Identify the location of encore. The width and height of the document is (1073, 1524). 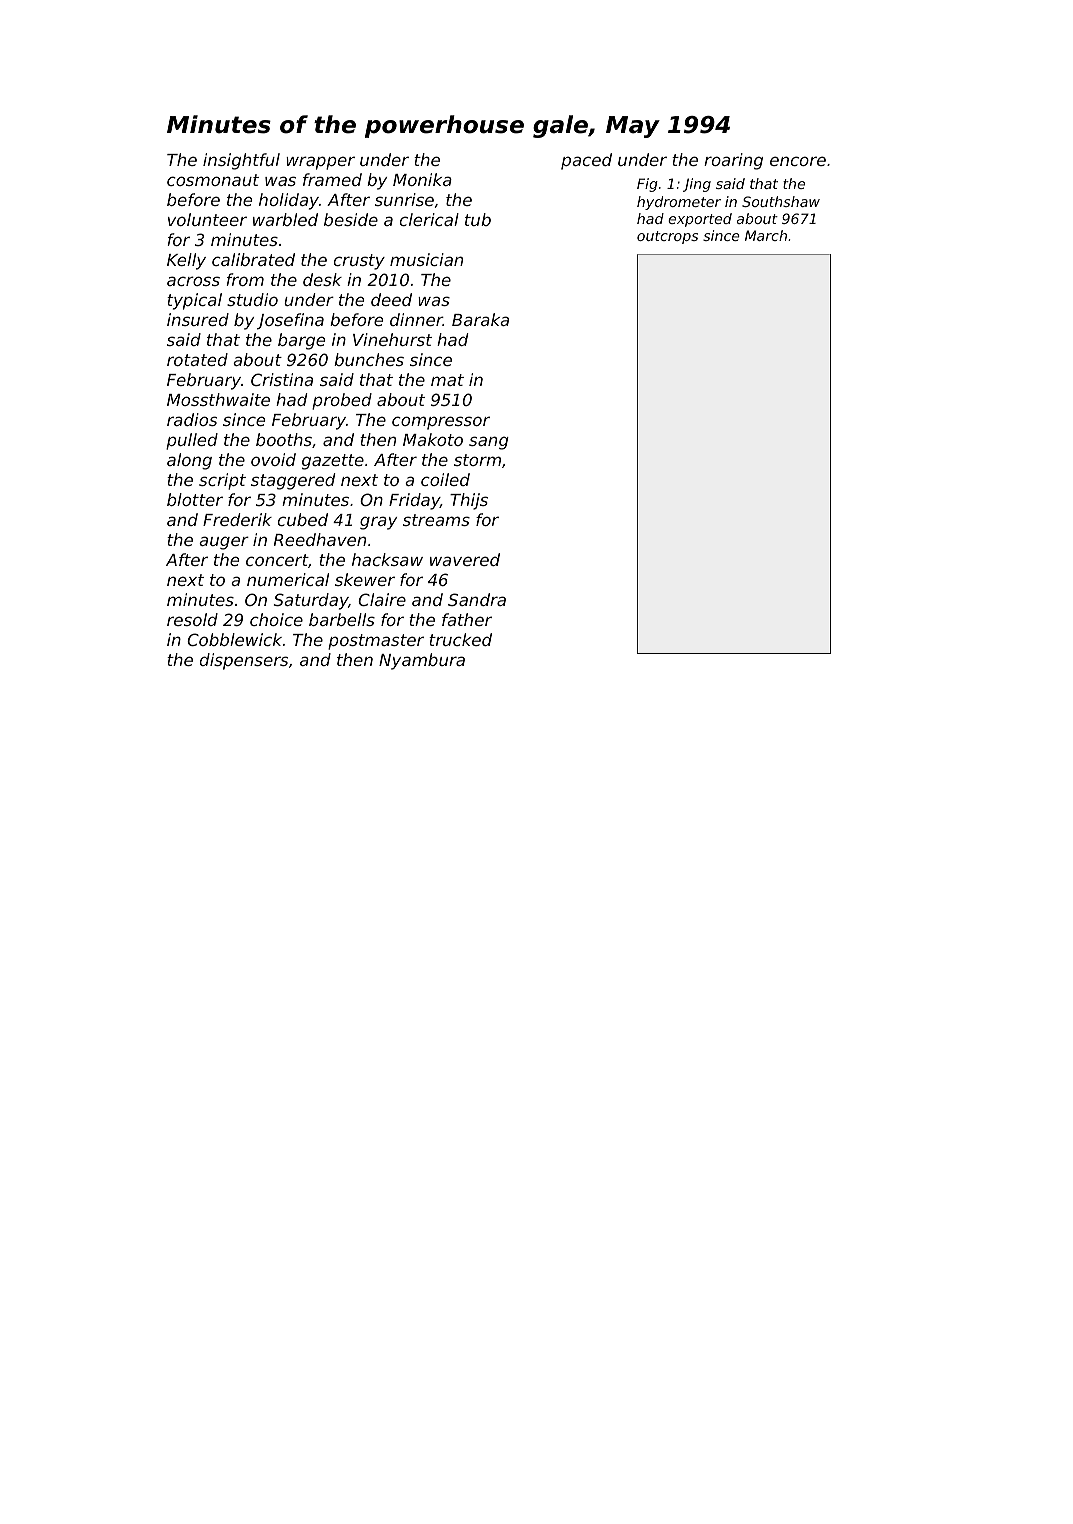
(798, 161).
